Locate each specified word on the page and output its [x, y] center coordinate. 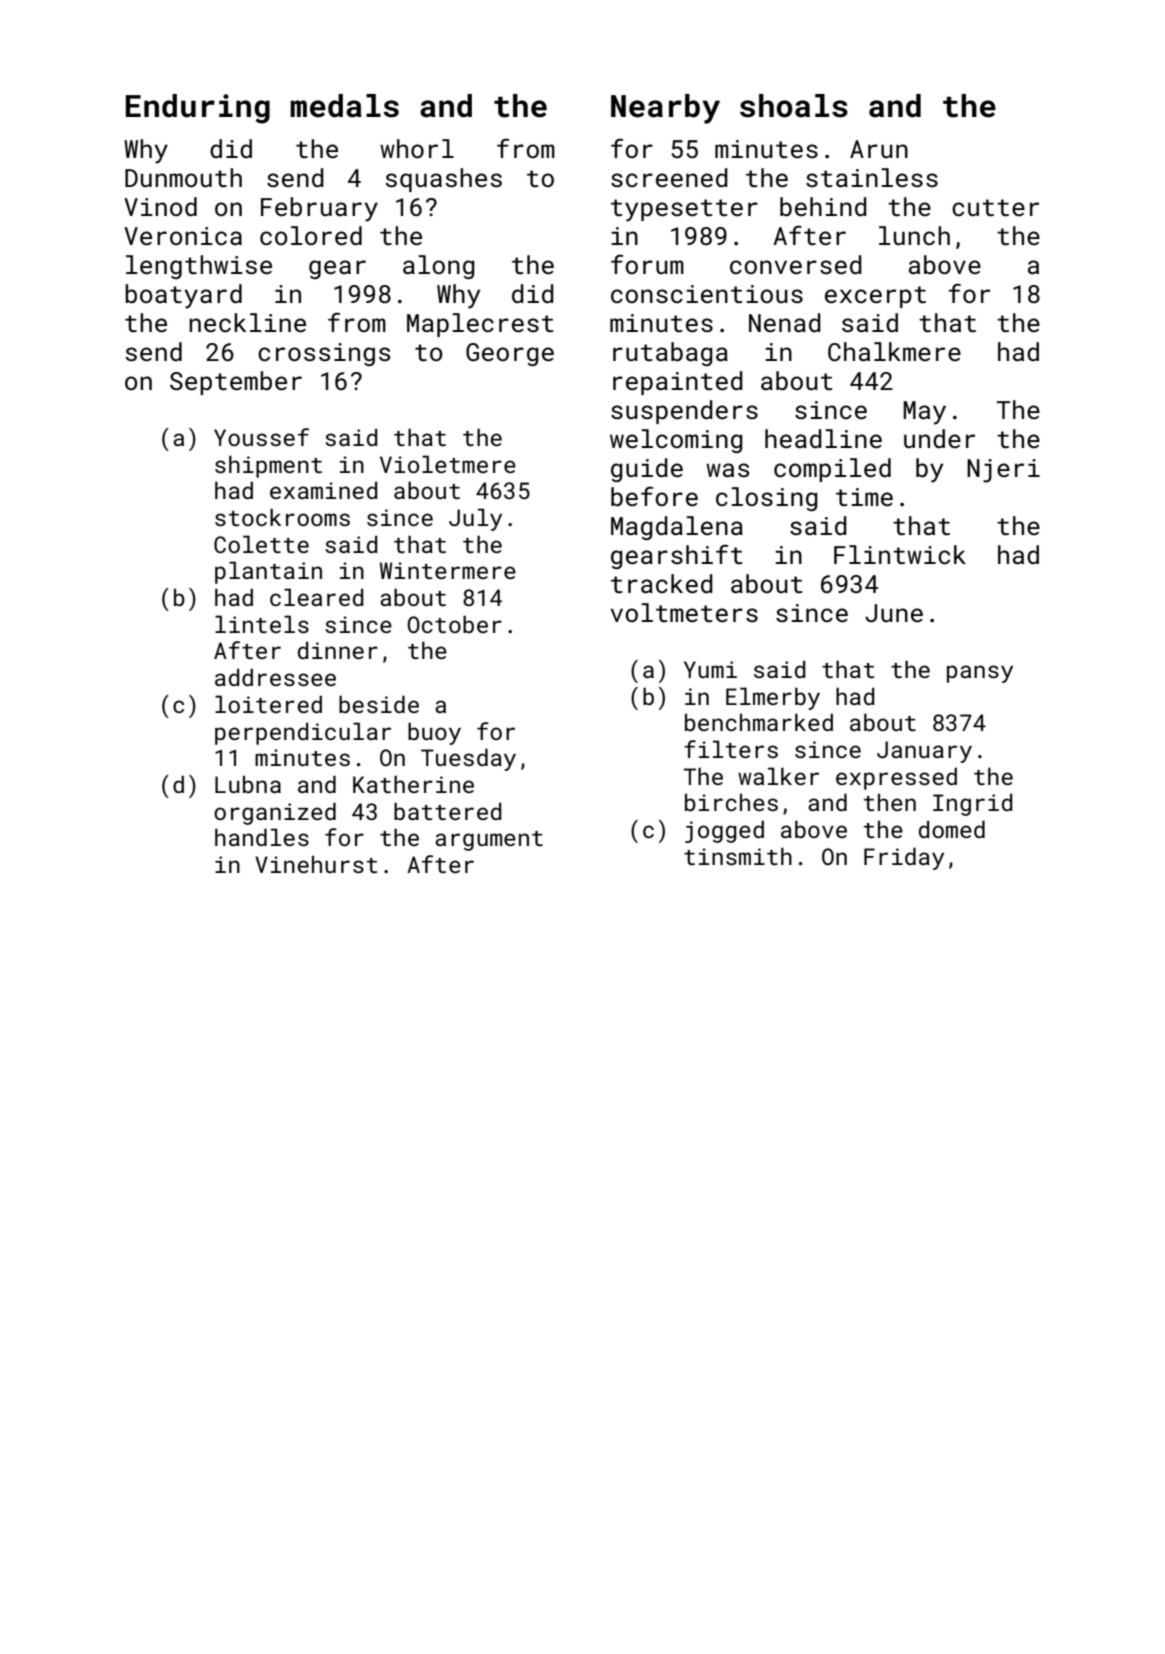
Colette [261, 544]
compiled [832, 470]
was [727, 470]
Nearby [665, 109]
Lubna [248, 784]
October [455, 624]
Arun [879, 149]
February [319, 209]
